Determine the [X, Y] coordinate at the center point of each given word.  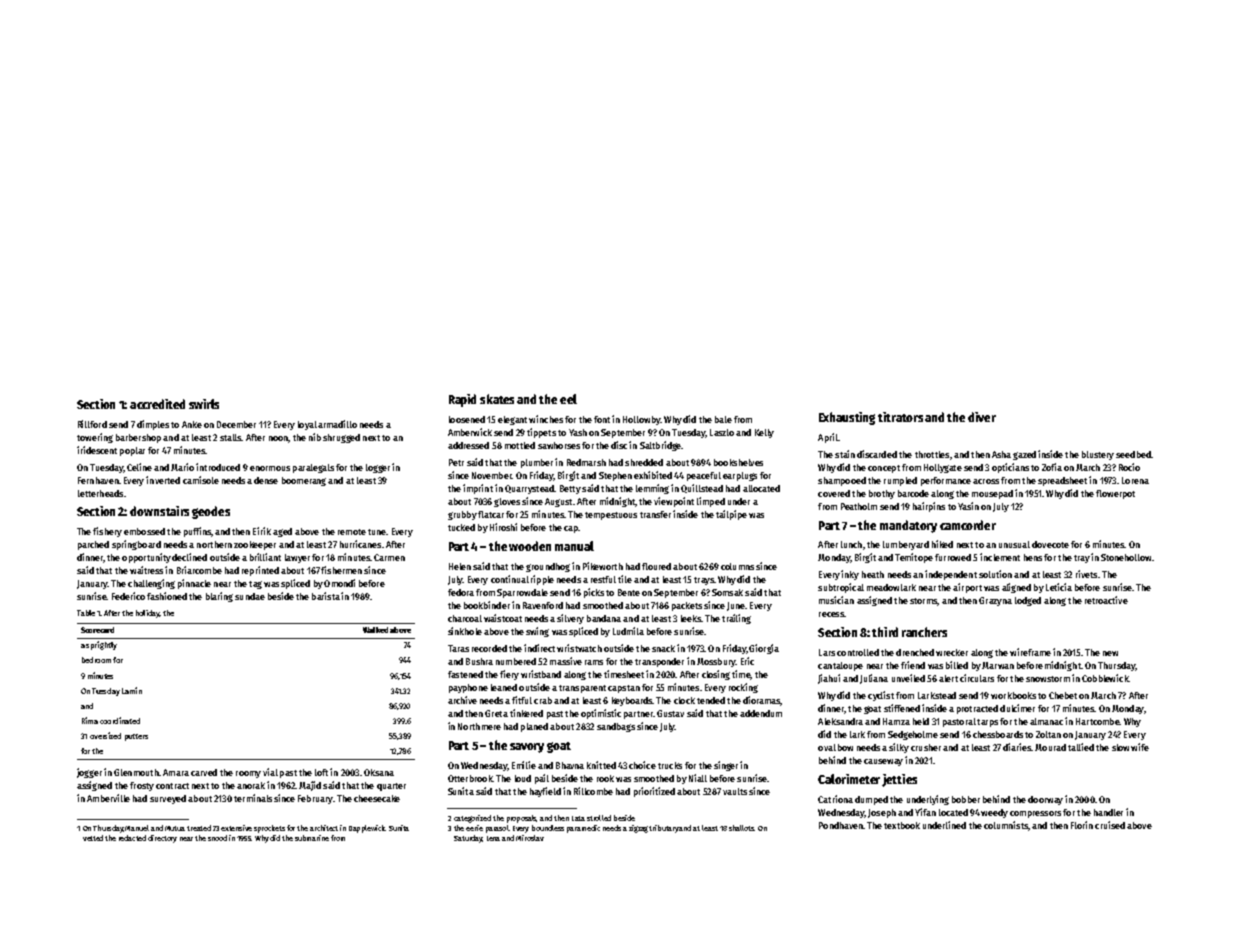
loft [321, 772]
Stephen [615, 476]
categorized [472, 819]
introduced [218, 467]
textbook [902, 825]
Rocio [1129, 467]
